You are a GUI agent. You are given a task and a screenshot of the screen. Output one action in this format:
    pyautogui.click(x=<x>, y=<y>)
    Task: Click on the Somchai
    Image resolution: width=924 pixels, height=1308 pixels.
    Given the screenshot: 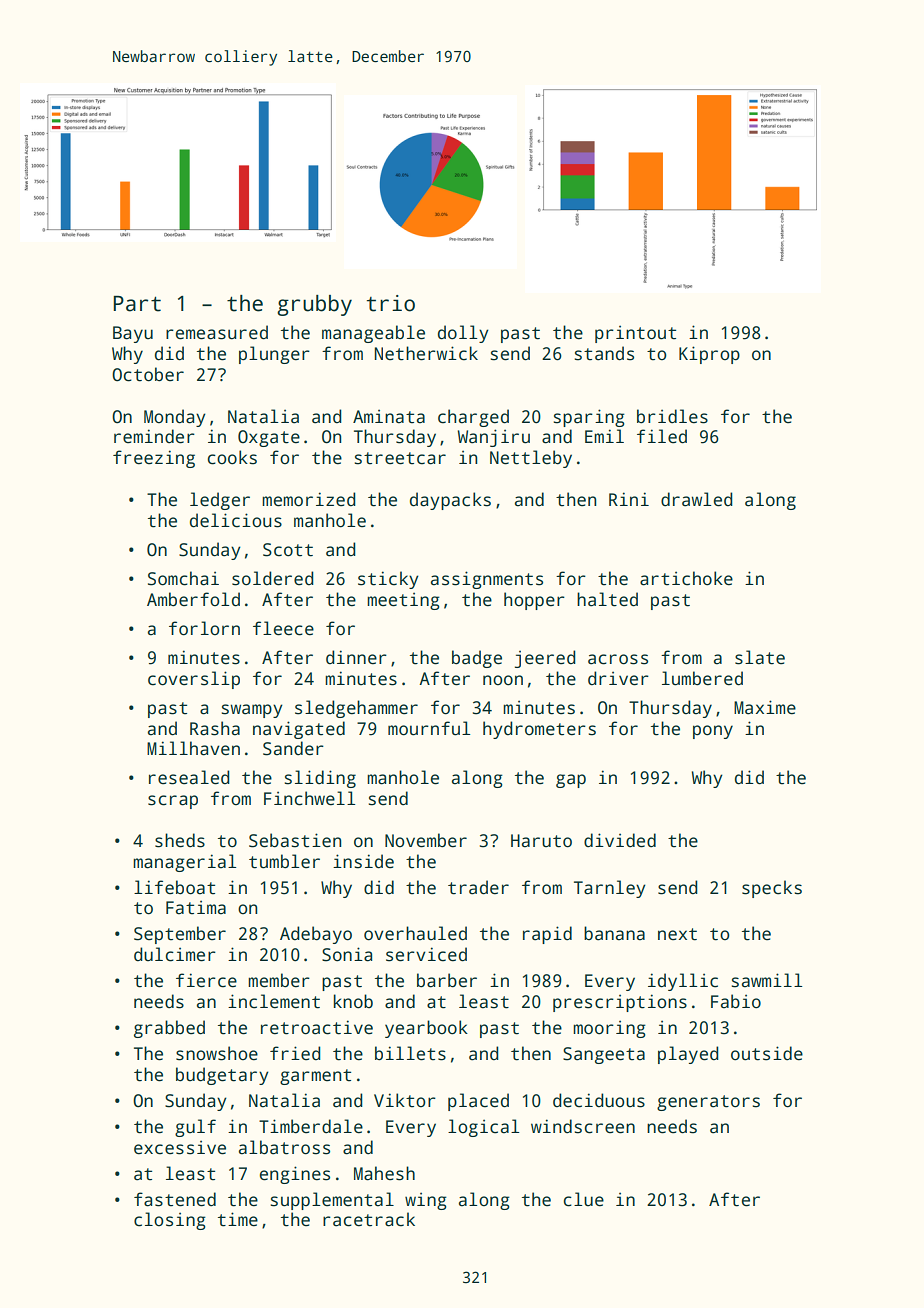 What is the action you would take?
    pyautogui.click(x=183, y=578)
